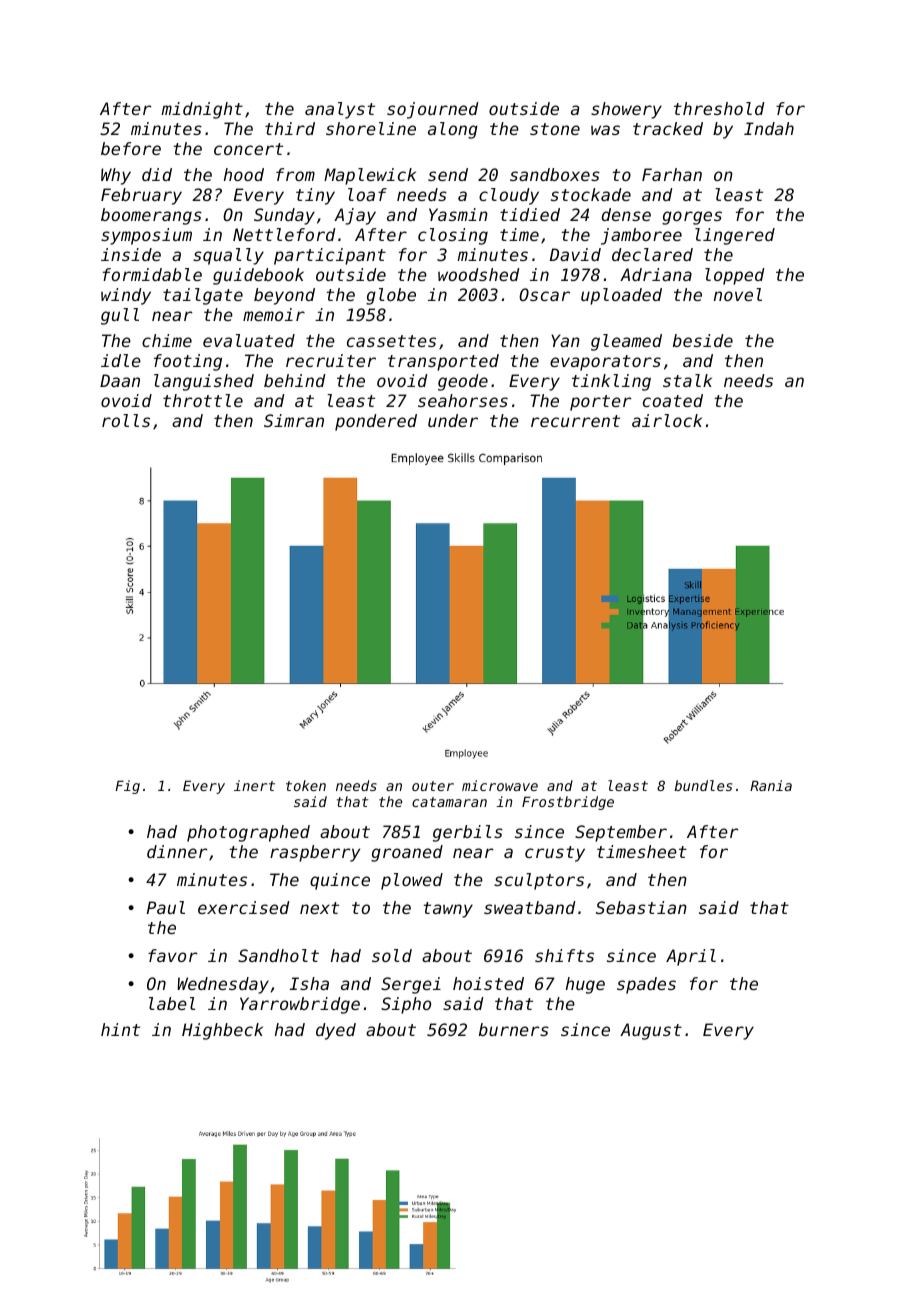  Describe the element at coordinates (448, 174) in the screenshot. I see `send` at that location.
